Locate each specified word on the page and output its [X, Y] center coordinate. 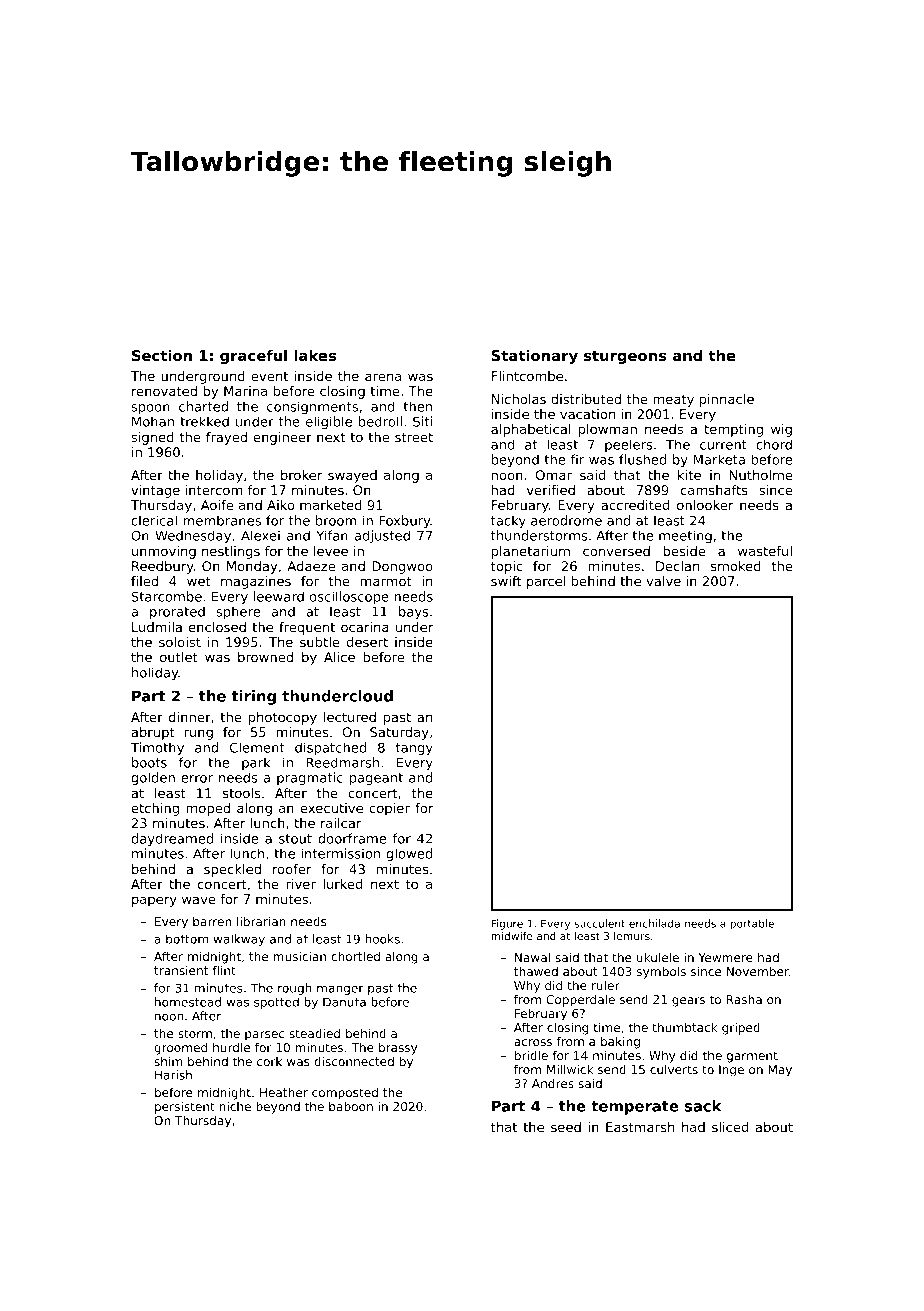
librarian [261, 921]
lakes [315, 355]
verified [551, 490]
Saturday [399, 733]
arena [383, 377]
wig [781, 430]
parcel [546, 582]
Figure [507, 924]
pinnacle [727, 400]
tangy [414, 749]
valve [663, 581]
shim [168, 1061]
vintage [155, 491]
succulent [600, 923]
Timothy [157, 748]
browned [265, 657]
